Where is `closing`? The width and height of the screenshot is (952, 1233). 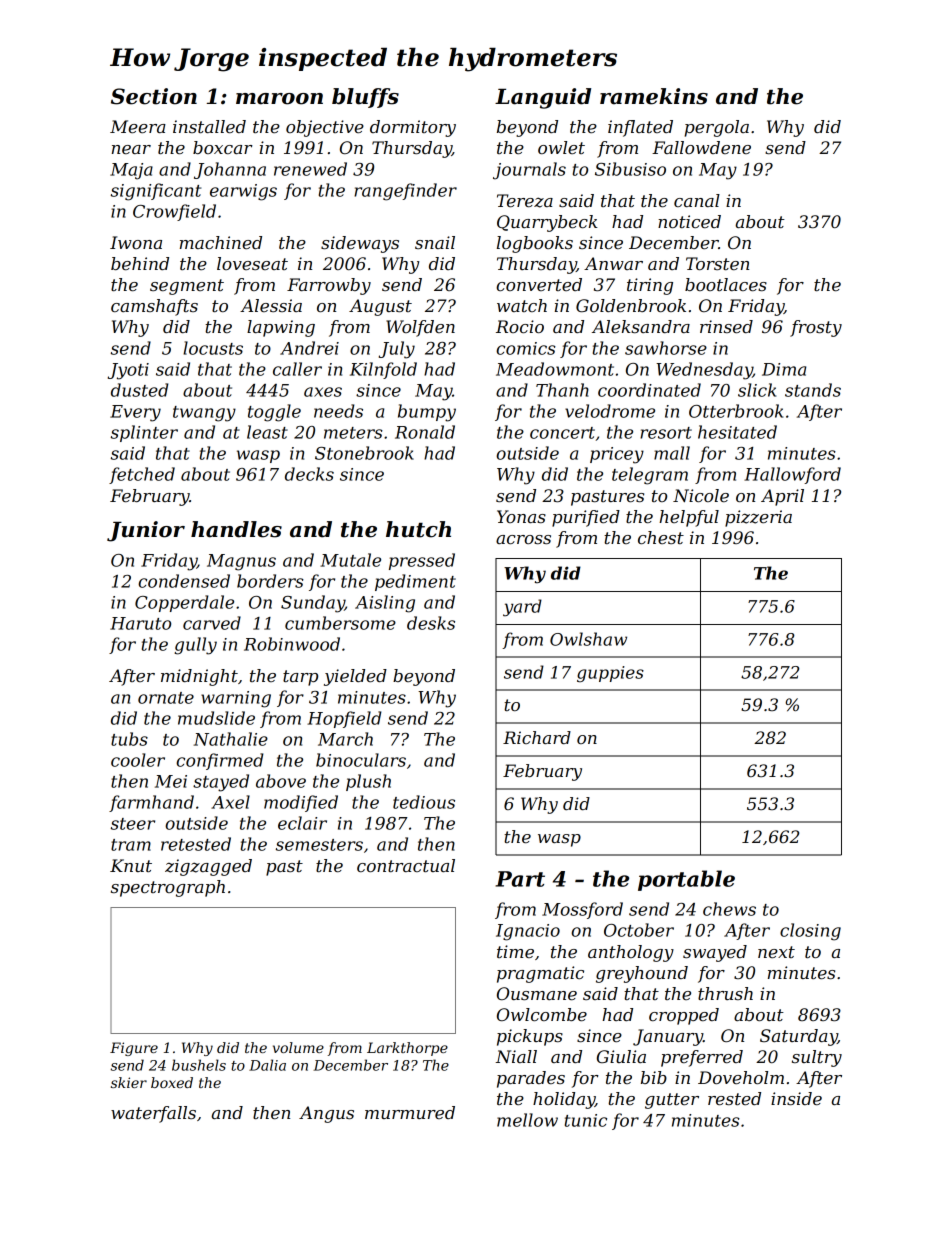 closing is located at coordinates (810, 932).
